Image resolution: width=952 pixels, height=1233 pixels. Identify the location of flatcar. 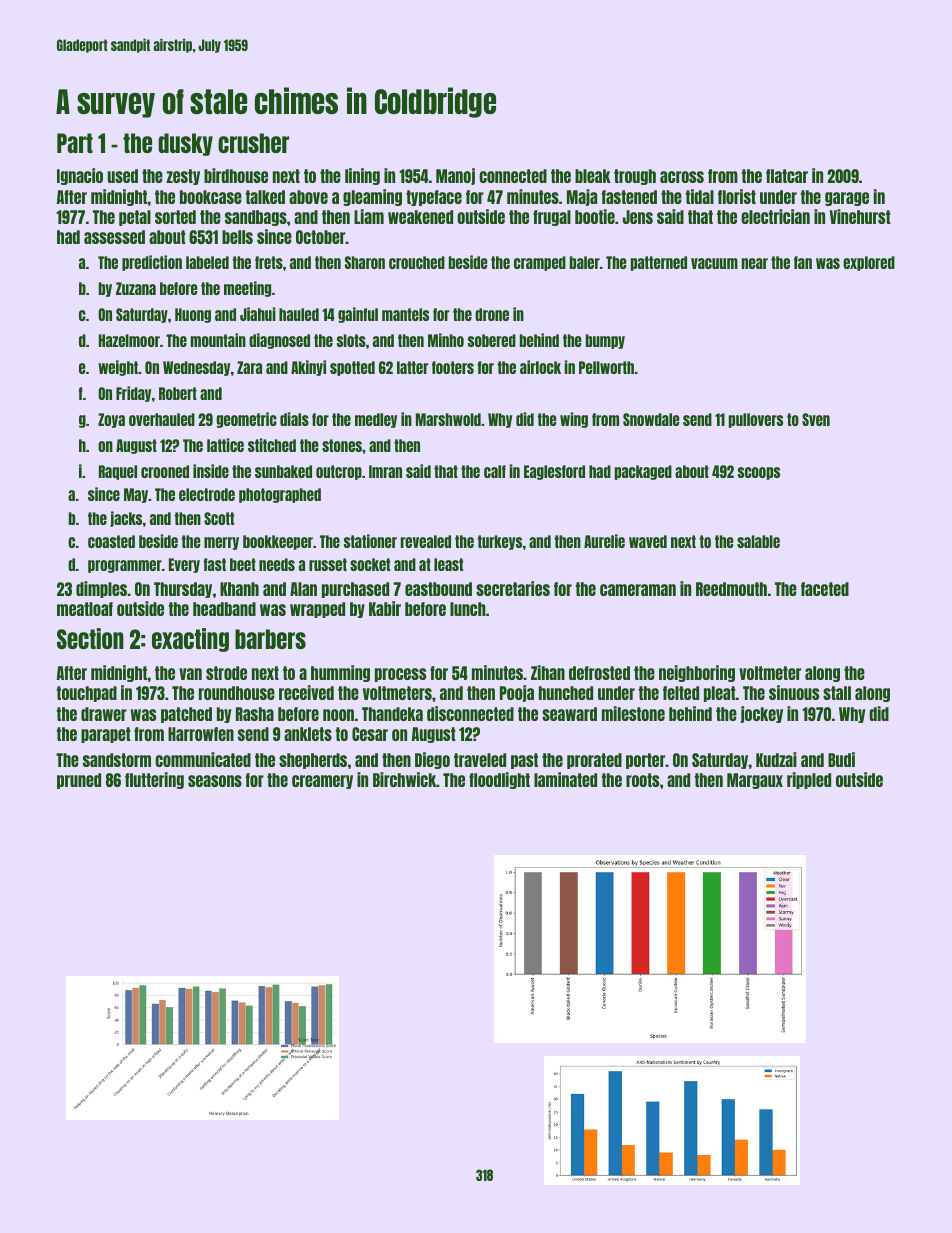
(787, 176).
